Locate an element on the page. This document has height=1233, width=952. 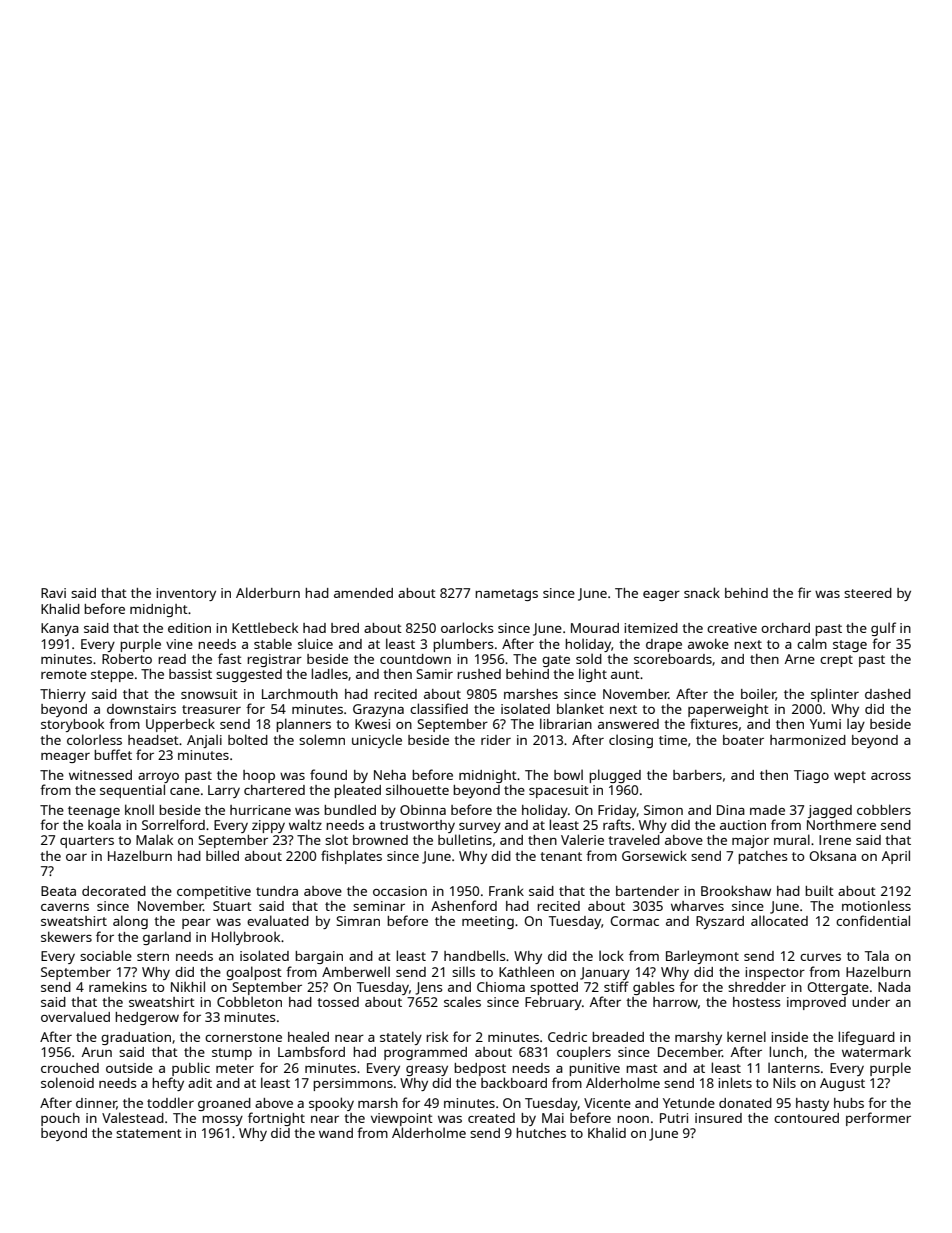
hedgerow is located at coordinates (147, 1018).
